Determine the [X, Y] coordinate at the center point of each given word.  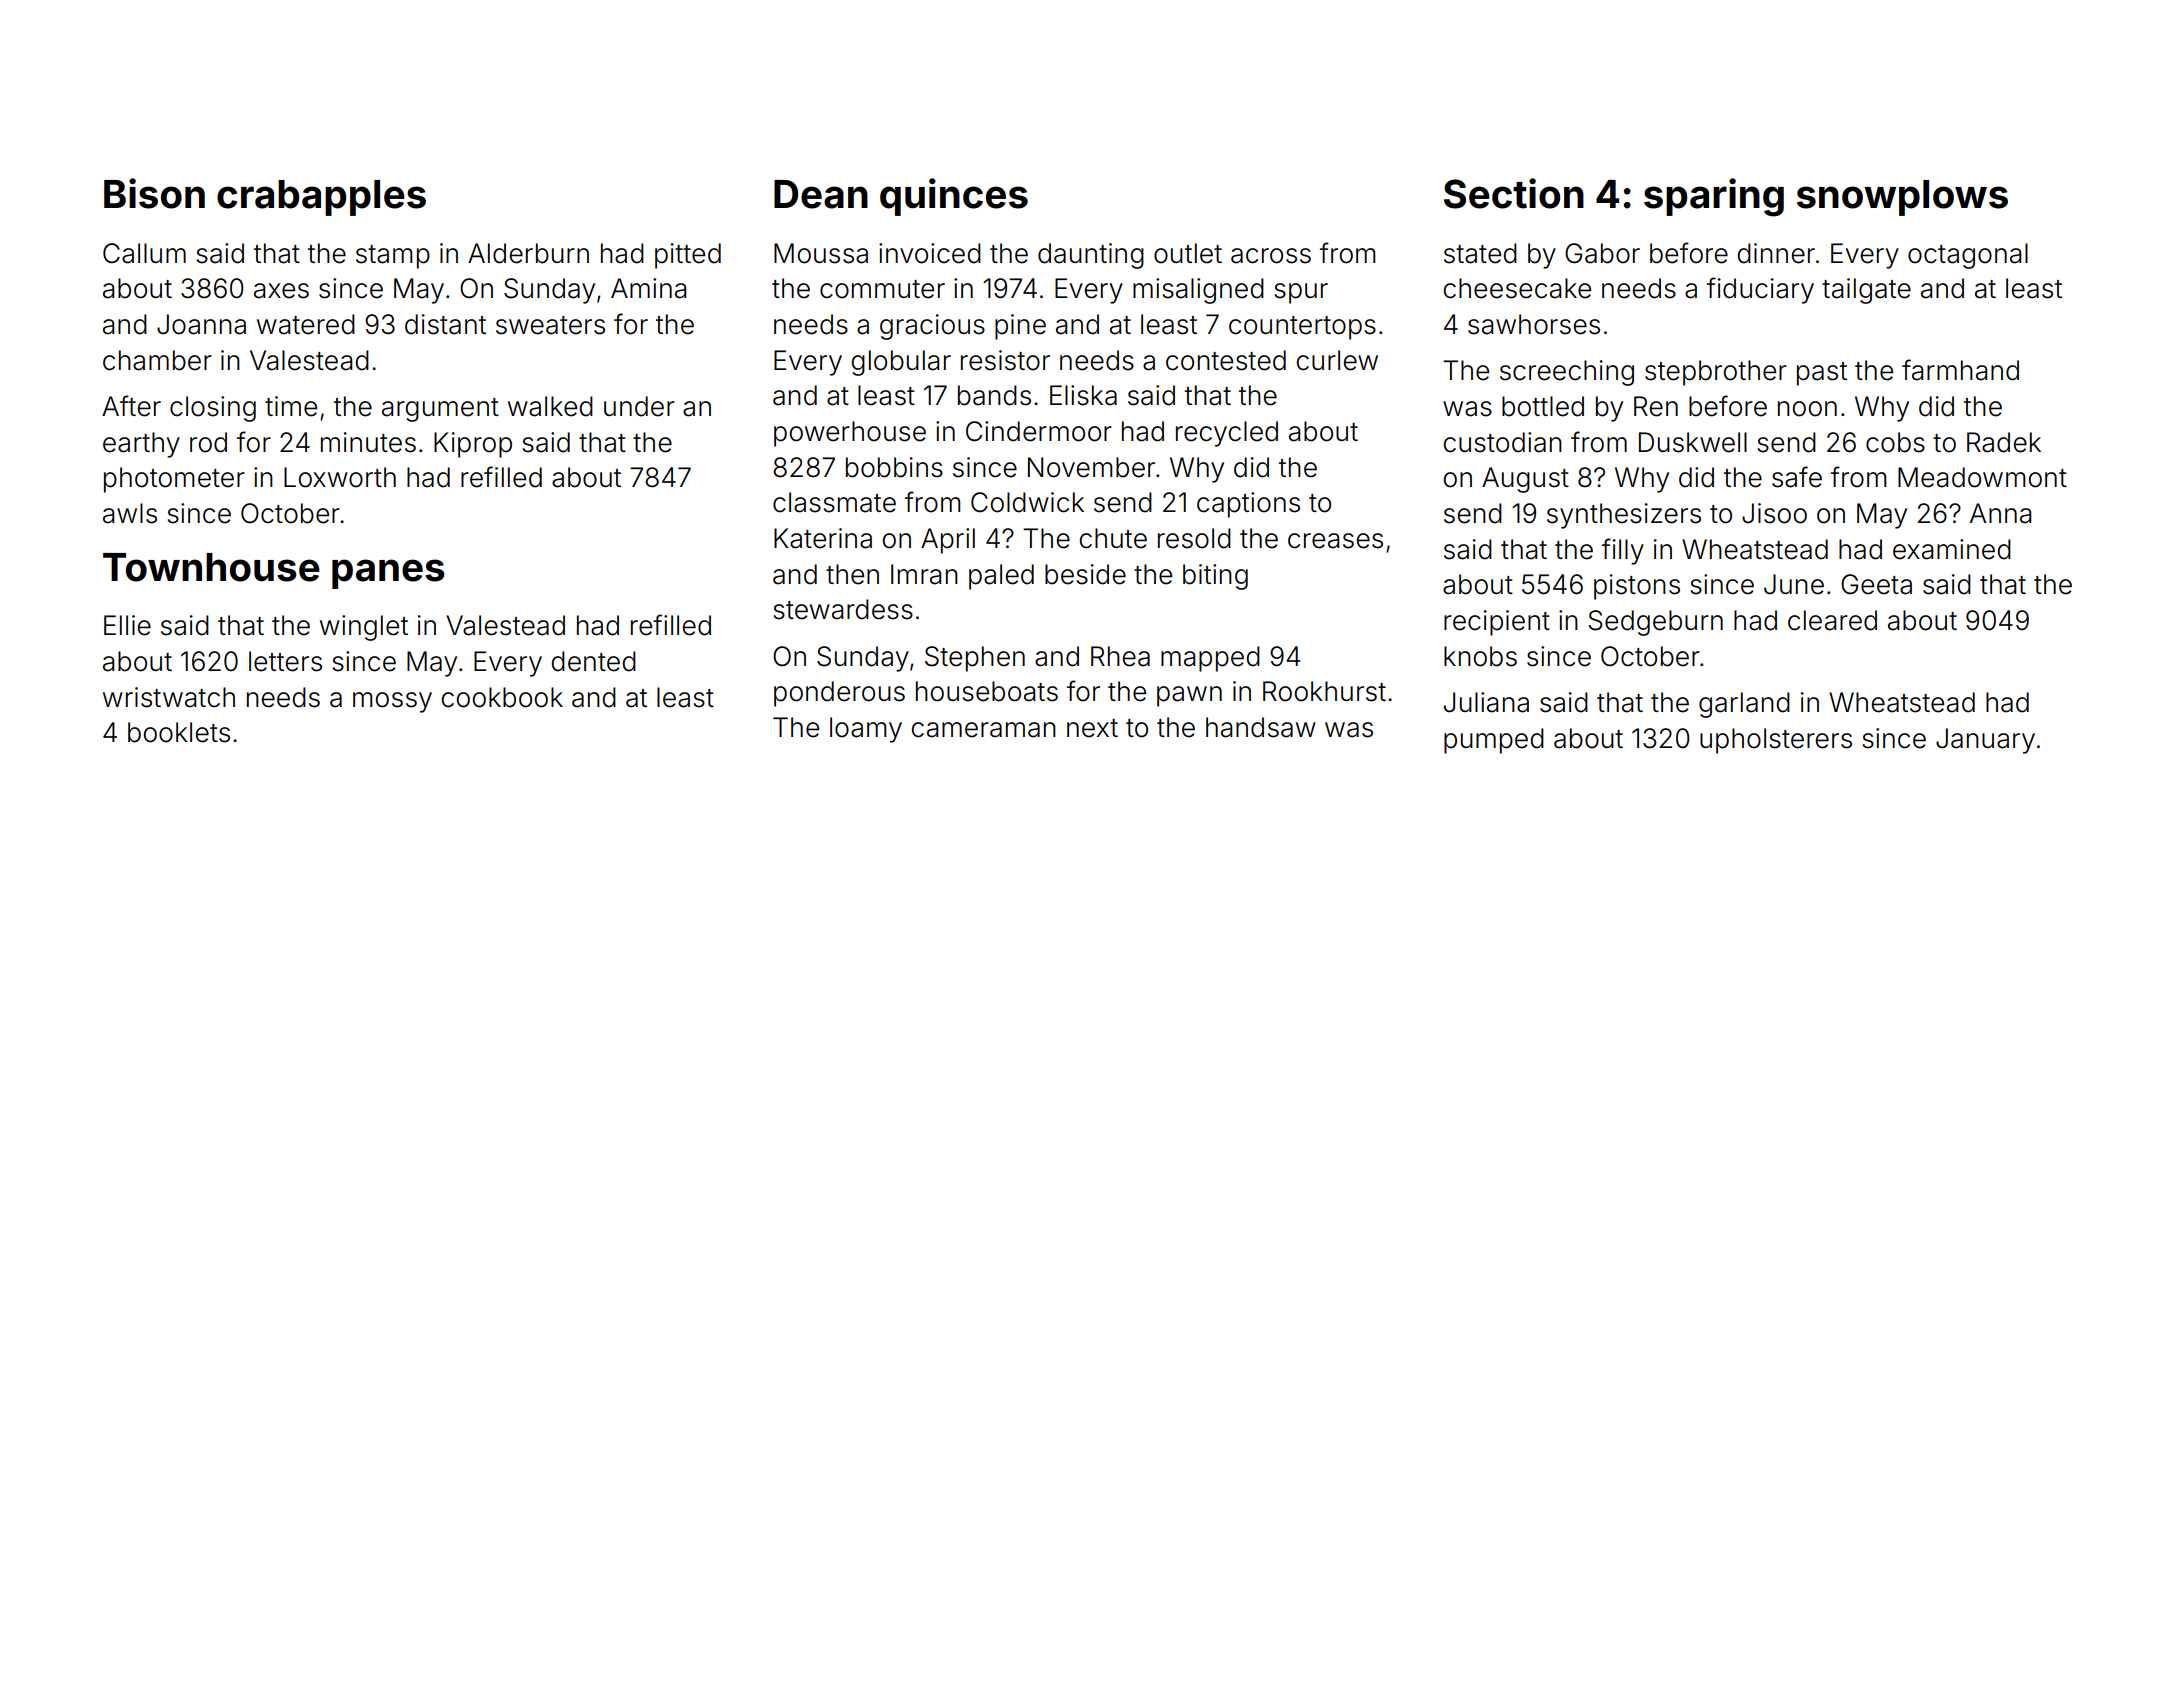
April [948, 541]
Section [1514, 193]
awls [130, 513]
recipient [1497, 623]
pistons [1637, 587]
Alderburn [528, 253]
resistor [1005, 360]
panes [388, 574]
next [1092, 728]
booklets [179, 732]
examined [1952, 549]
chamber [157, 360]
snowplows [1902, 198]
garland [1744, 705]
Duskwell [1693, 442]
